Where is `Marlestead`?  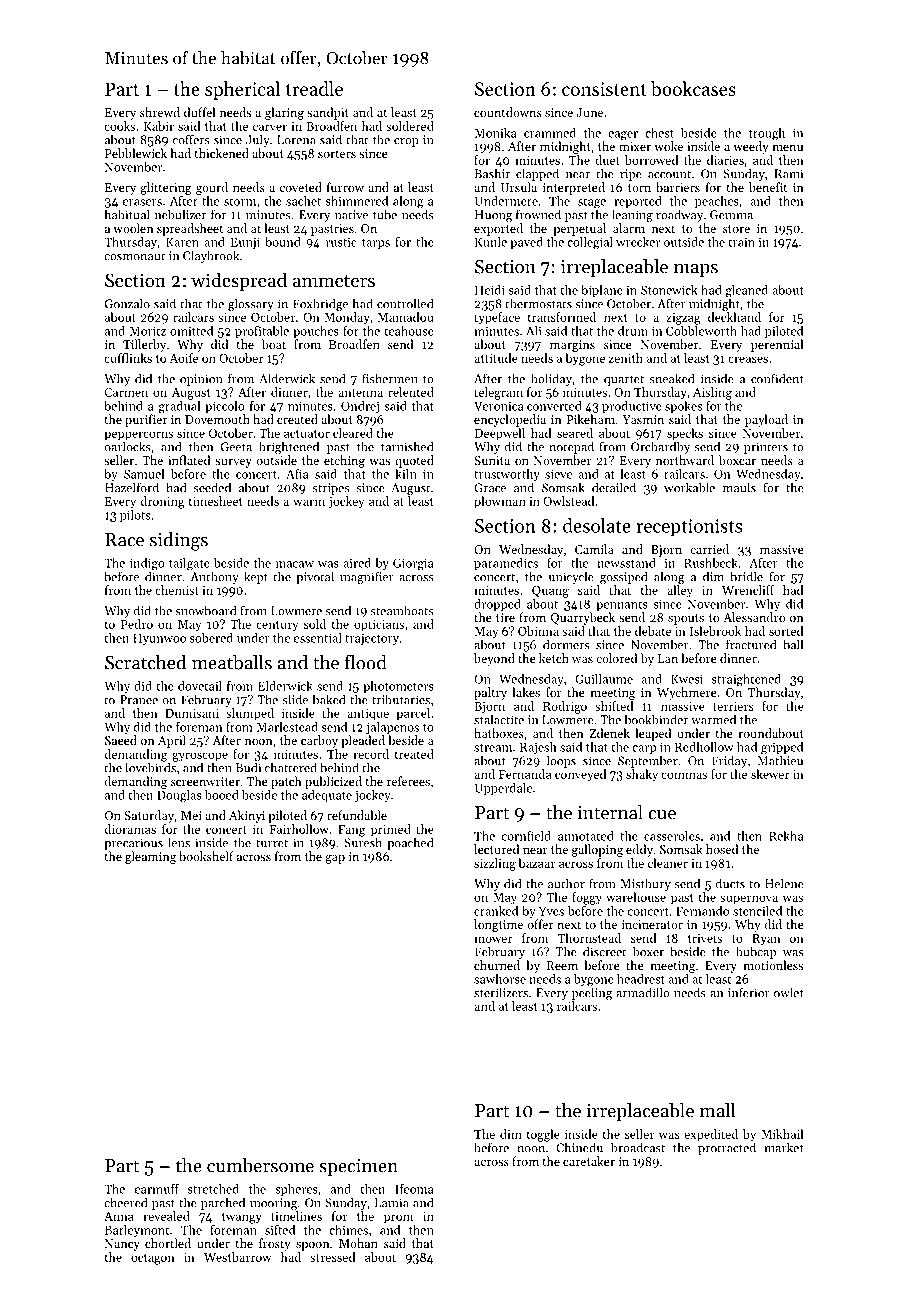 Marlestead is located at coordinates (287, 727).
